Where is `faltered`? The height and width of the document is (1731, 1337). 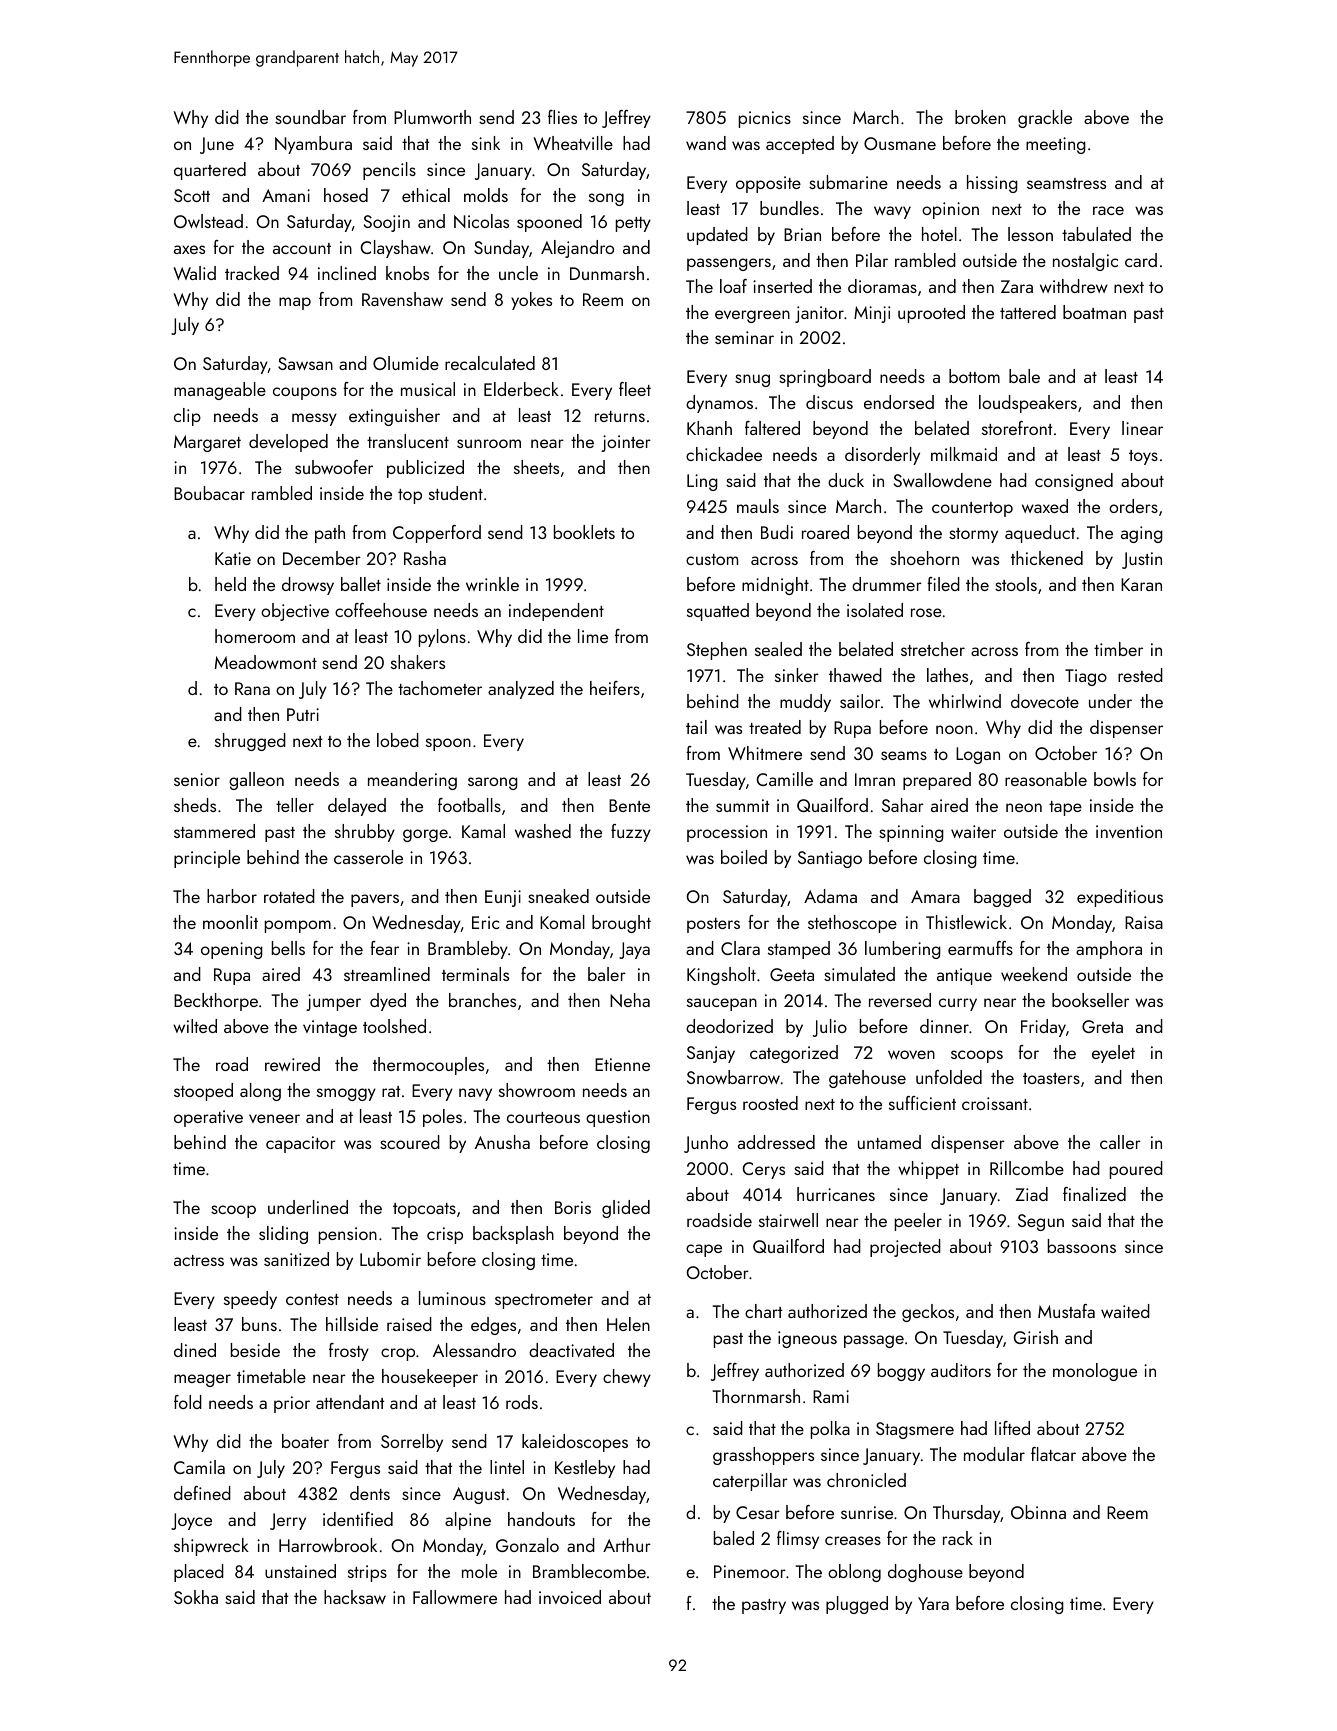
faltered is located at coordinates (772, 428).
